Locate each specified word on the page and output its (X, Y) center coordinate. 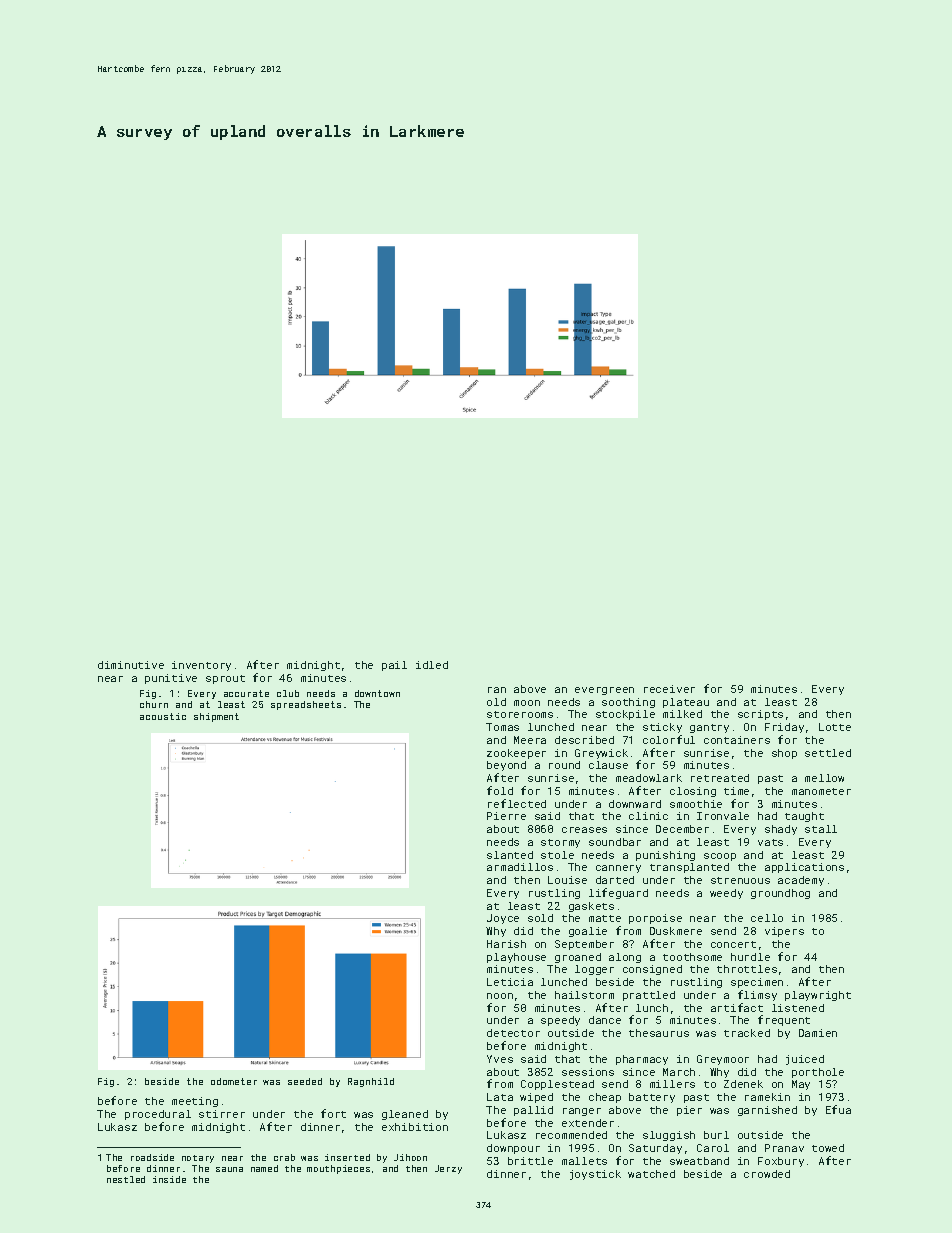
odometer (234, 1081)
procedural (158, 1115)
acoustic (163, 716)
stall (821, 829)
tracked (747, 1033)
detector (513, 1033)
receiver (669, 689)
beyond (506, 766)
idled (432, 665)
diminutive (131, 665)
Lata (500, 1097)
